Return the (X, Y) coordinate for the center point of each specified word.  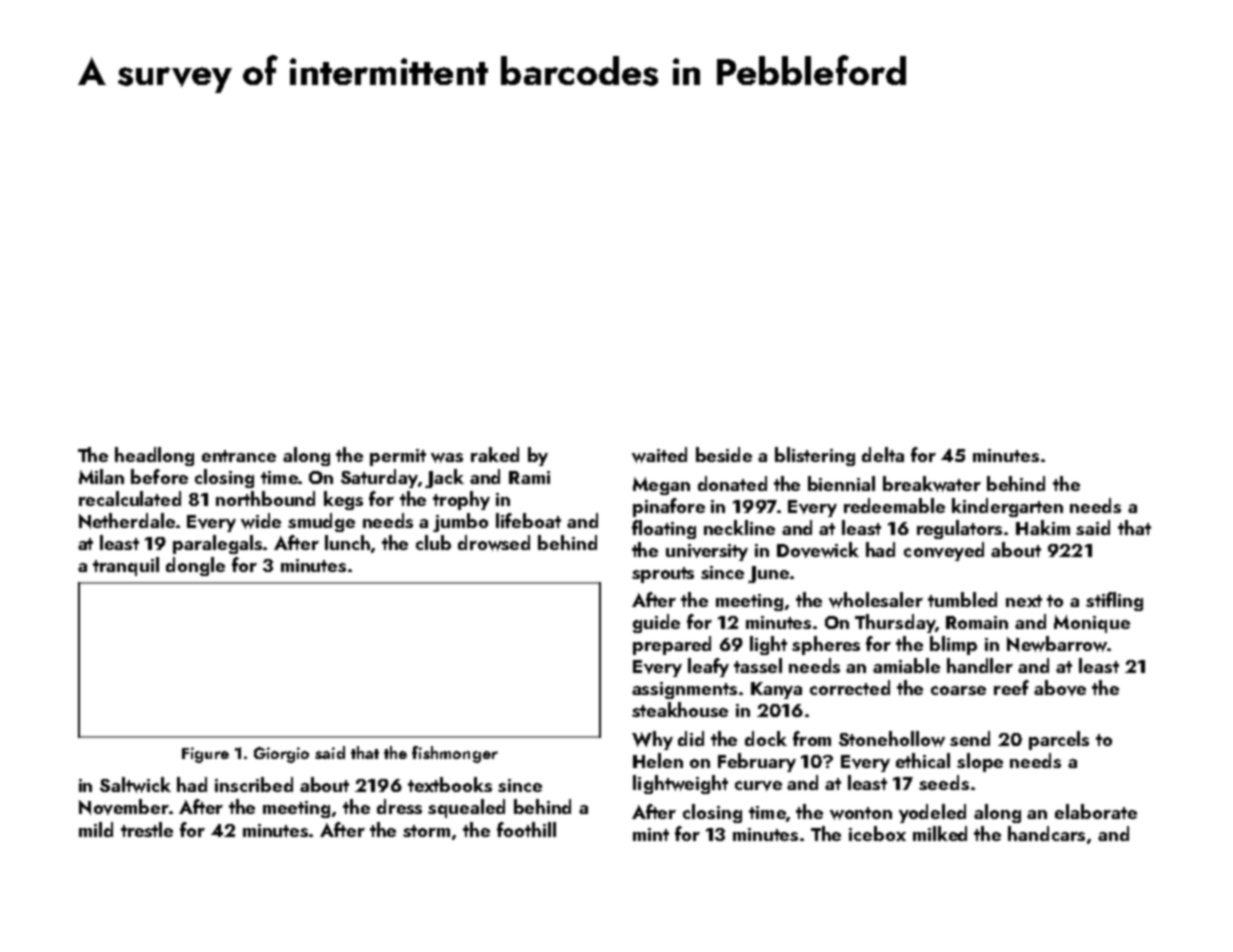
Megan (661, 486)
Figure (205, 755)
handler (980, 665)
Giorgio (281, 755)
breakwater (932, 484)
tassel (758, 665)
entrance (239, 456)
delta (883, 454)
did (691, 738)
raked (495, 454)
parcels (1059, 740)
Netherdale (127, 521)
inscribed (254, 784)
